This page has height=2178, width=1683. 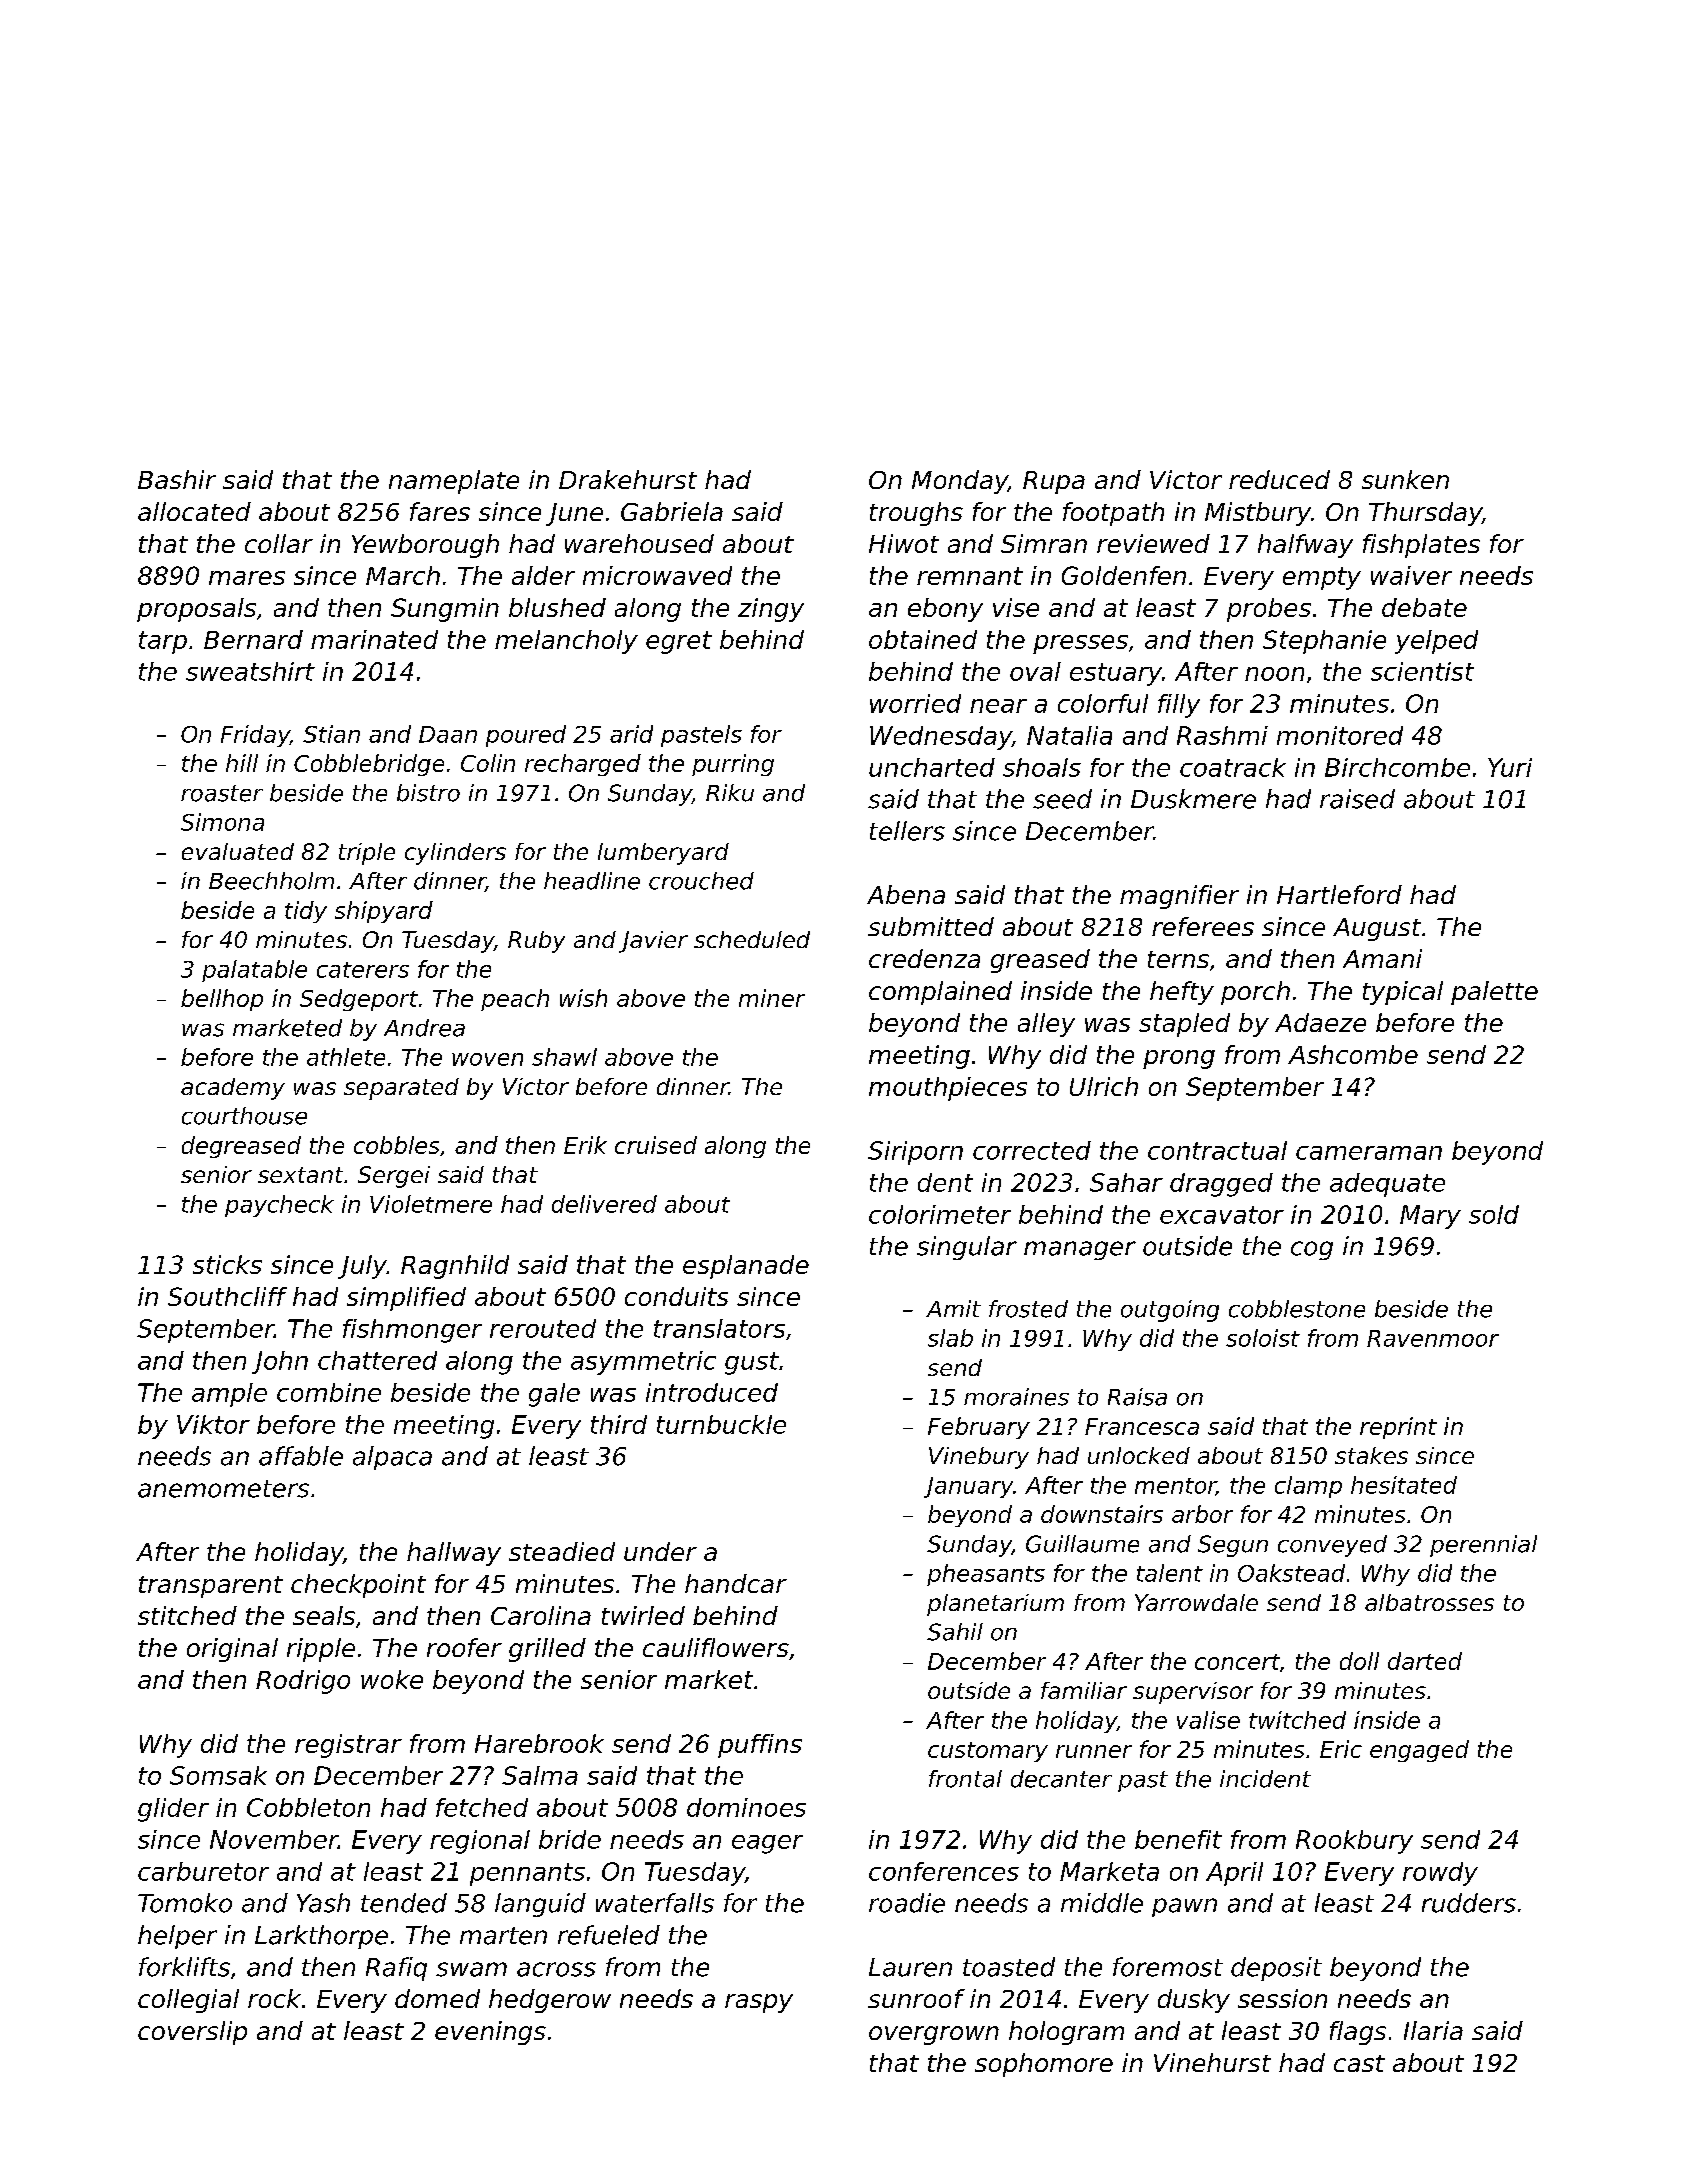 What do you see at coordinates (1322, 578) in the page?
I see `empty` at bounding box center [1322, 578].
